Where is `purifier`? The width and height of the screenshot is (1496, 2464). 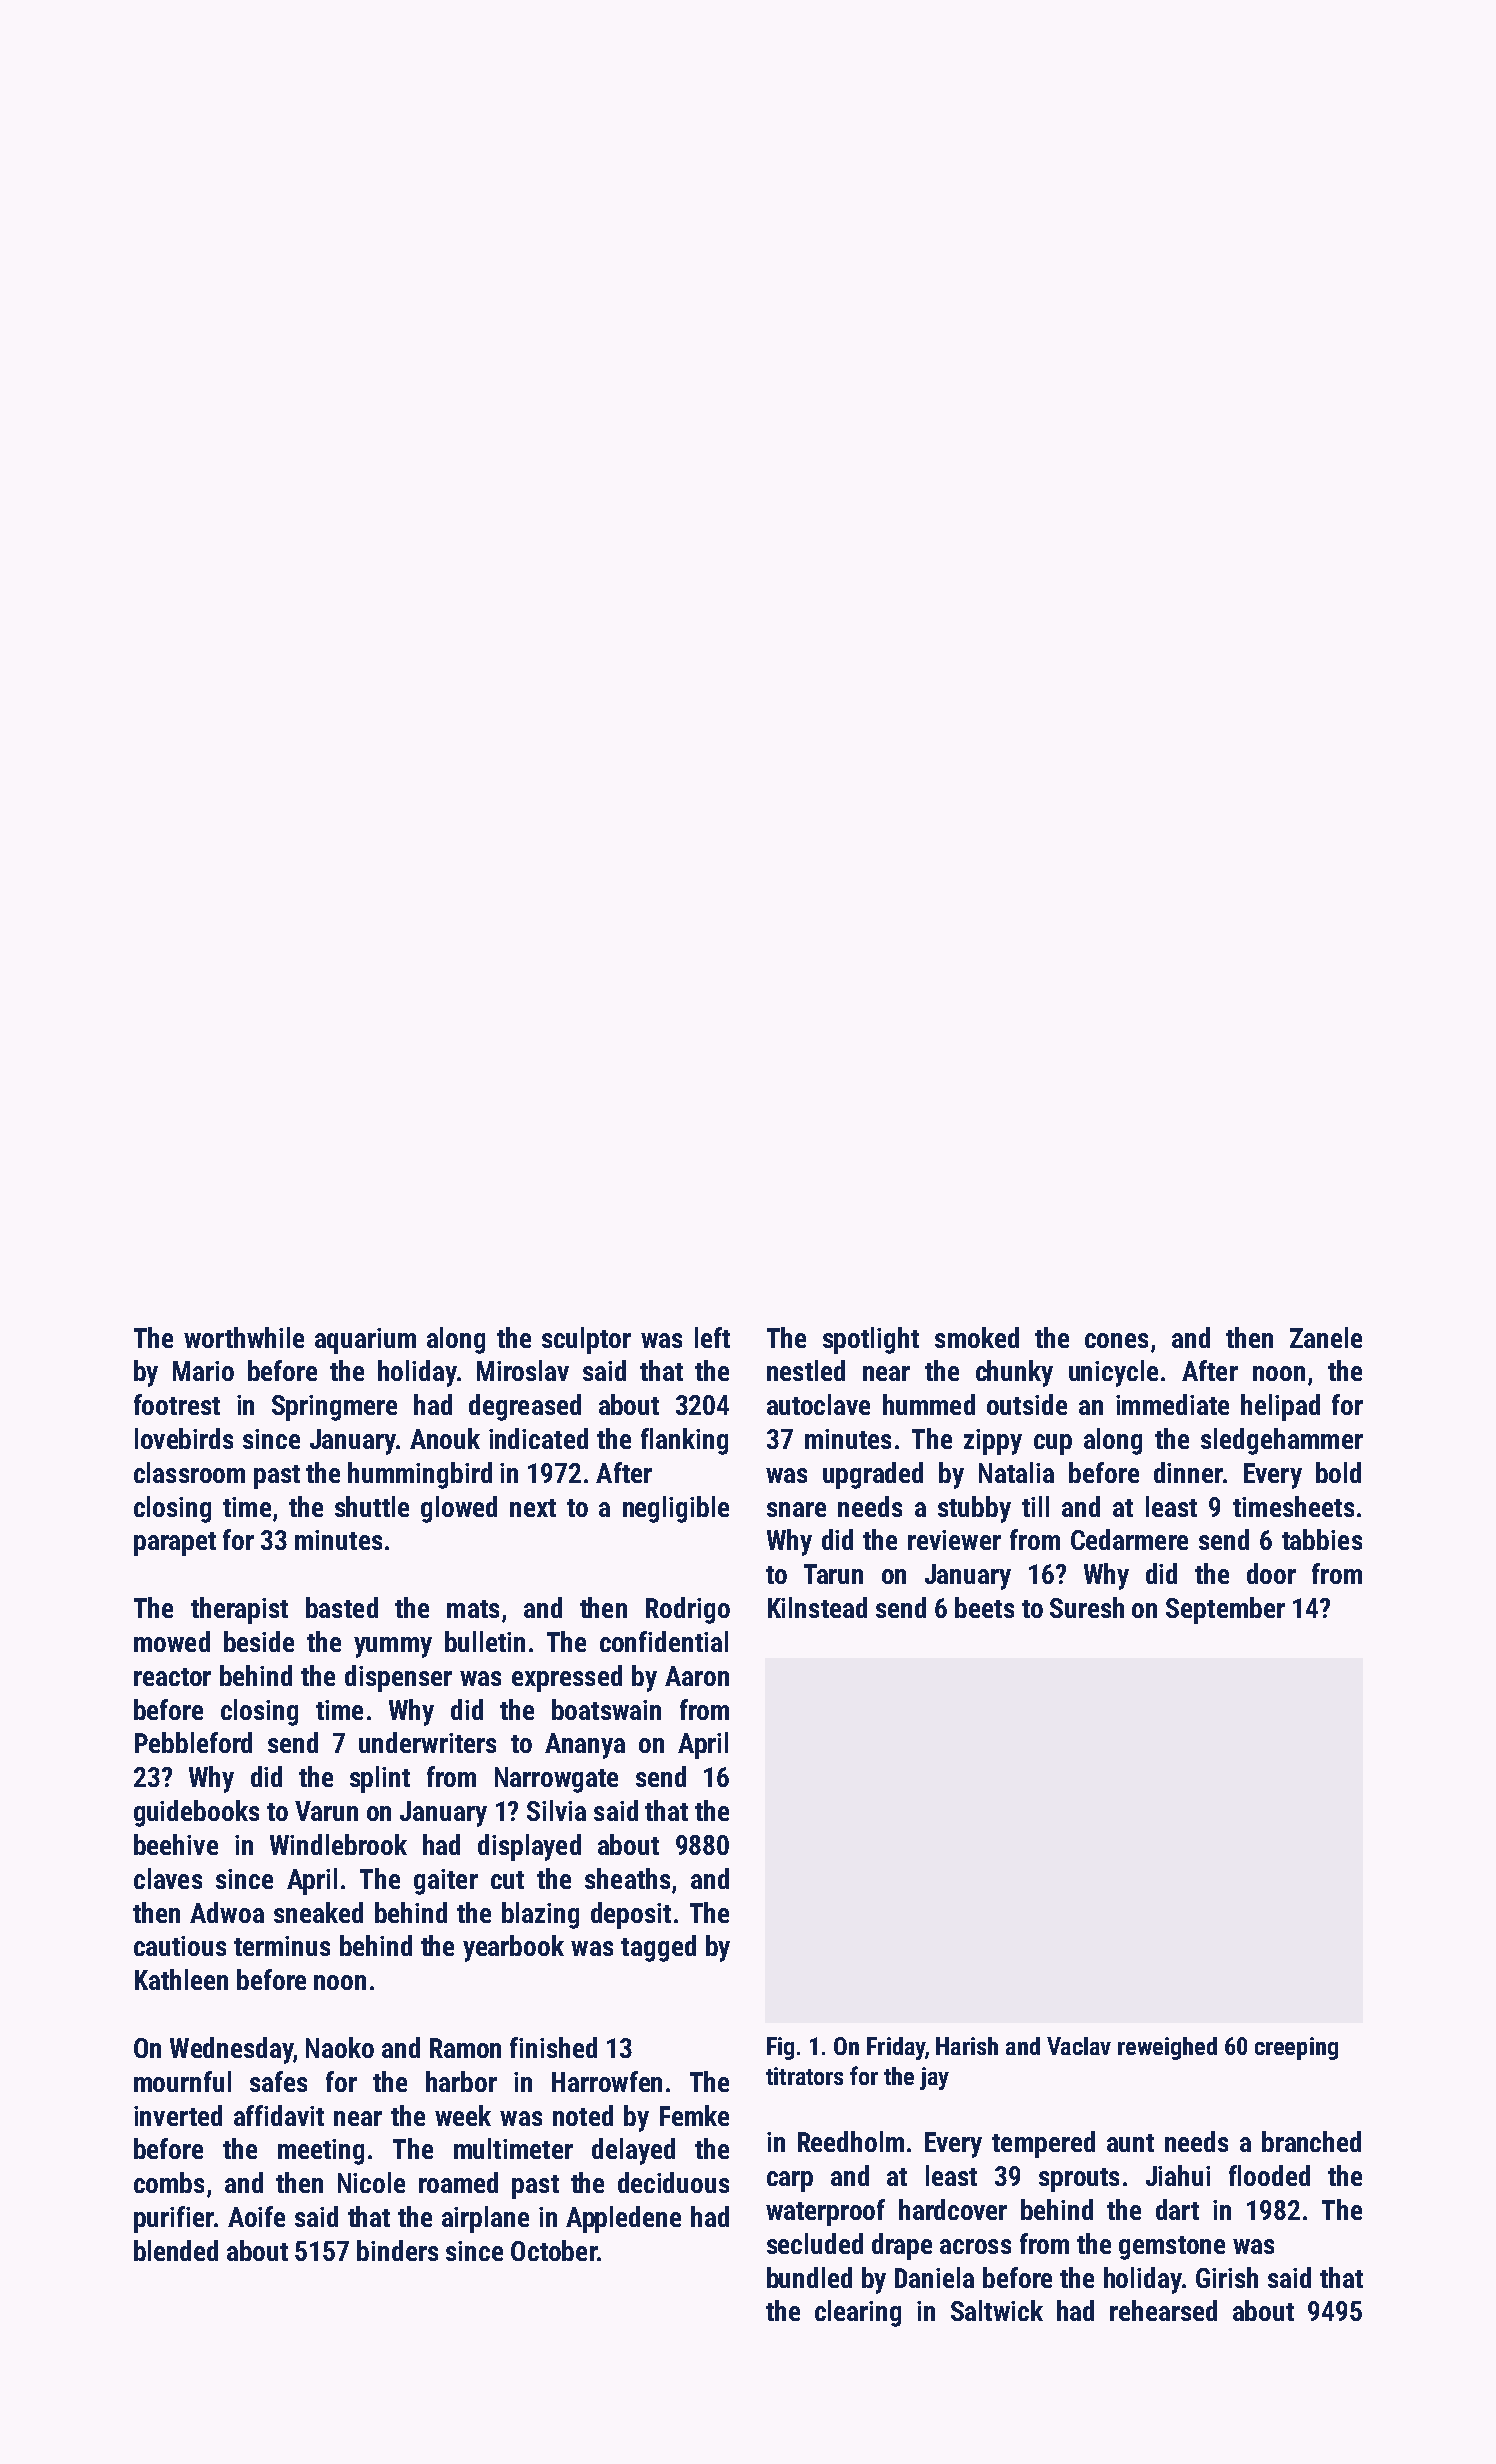 purifier is located at coordinates (174, 2219).
